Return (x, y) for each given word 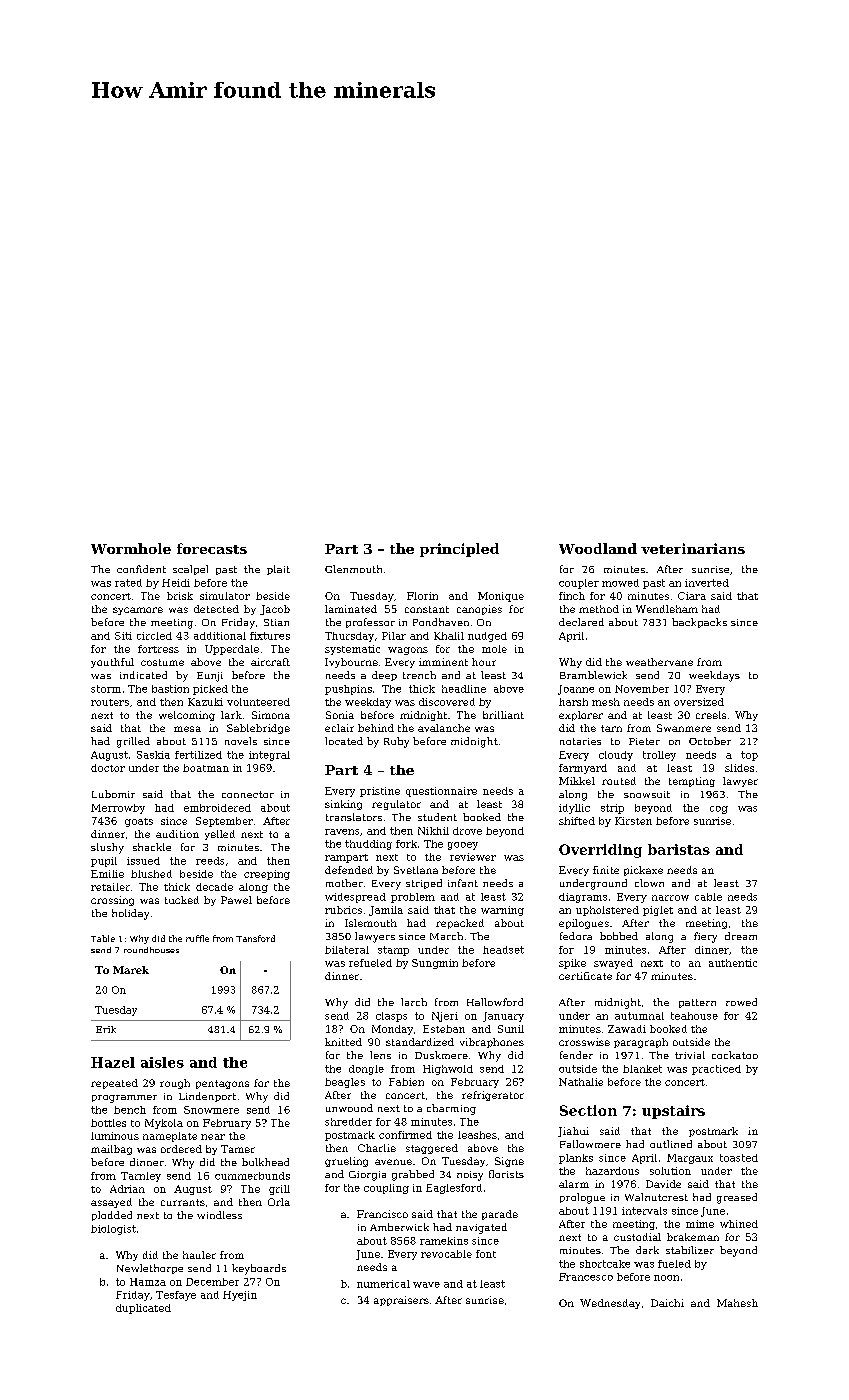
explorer (581, 716)
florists (506, 1174)
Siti (123, 636)
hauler (199, 1255)
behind (376, 728)
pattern (697, 1003)
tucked (182, 900)
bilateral (347, 950)
